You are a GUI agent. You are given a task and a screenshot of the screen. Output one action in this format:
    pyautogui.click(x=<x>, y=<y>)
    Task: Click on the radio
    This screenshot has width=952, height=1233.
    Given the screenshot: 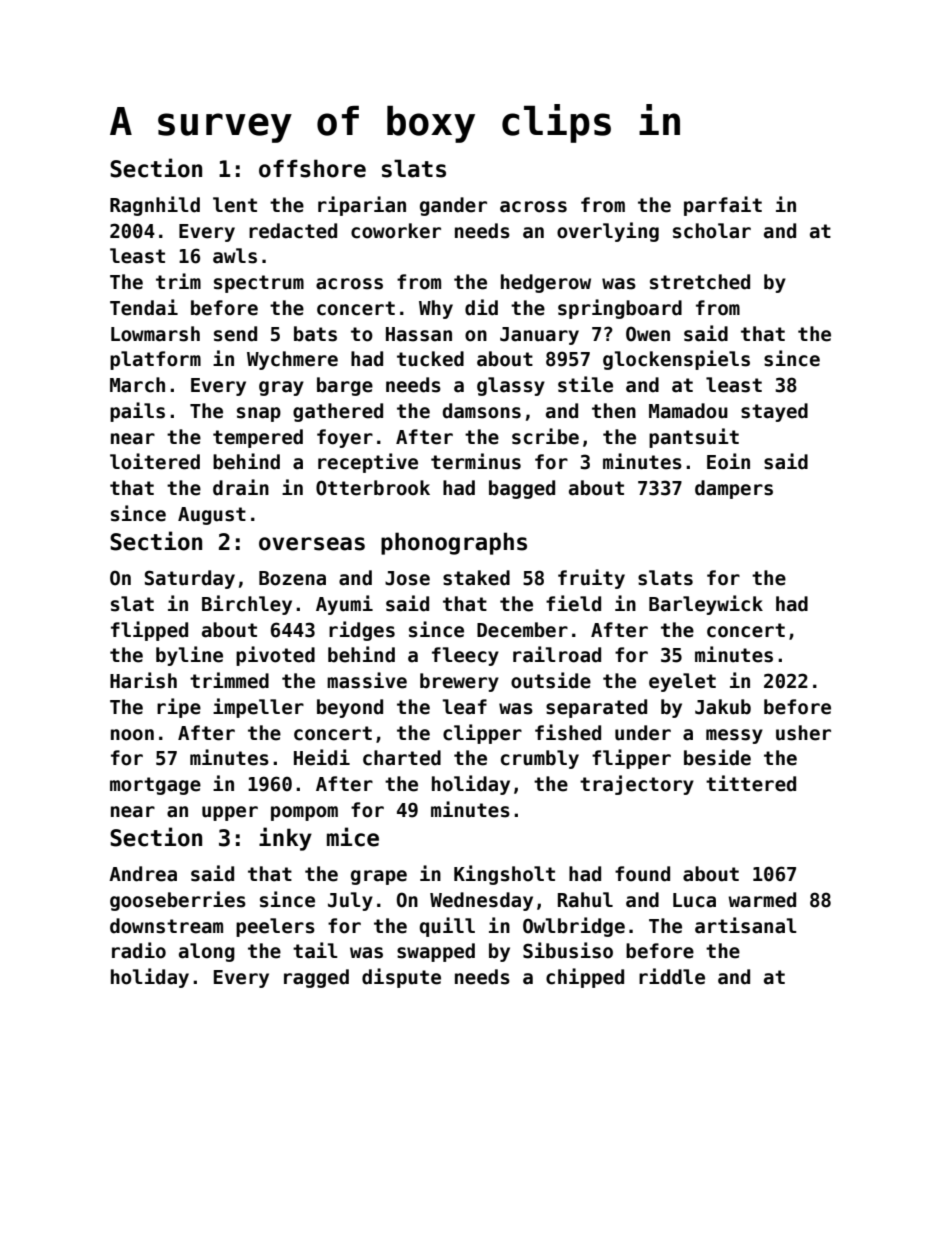 What is the action you would take?
    pyautogui.click(x=139, y=950)
